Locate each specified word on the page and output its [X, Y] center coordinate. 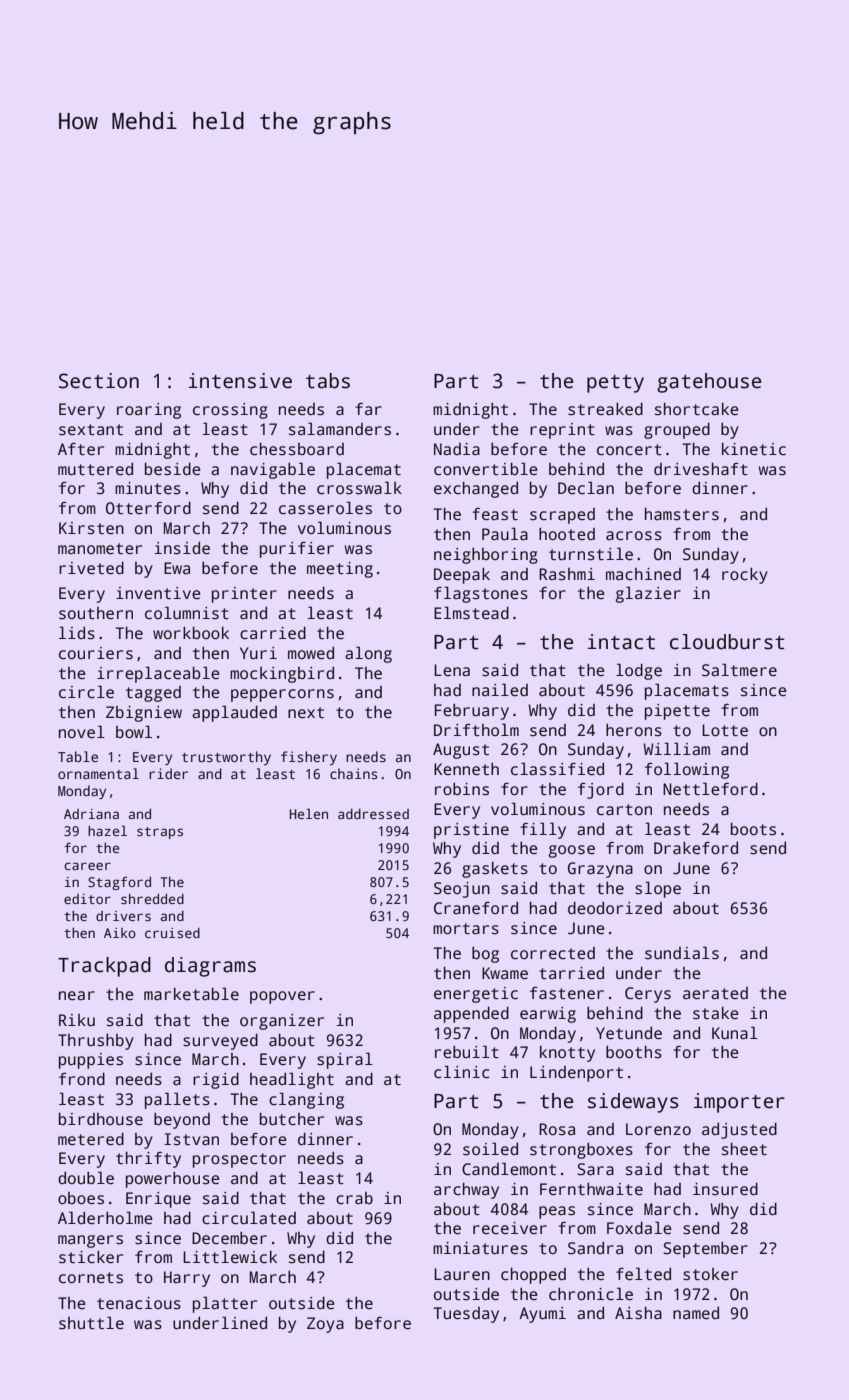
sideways [633, 1103]
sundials [682, 953]
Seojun [462, 890]
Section [99, 381]
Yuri [258, 653]
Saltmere [739, 670]
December [229, 1238]
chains [353, 773]
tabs [328, 381]
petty [615, 384]
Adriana [91, 814]
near [77, 996]
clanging [306, 1100]
